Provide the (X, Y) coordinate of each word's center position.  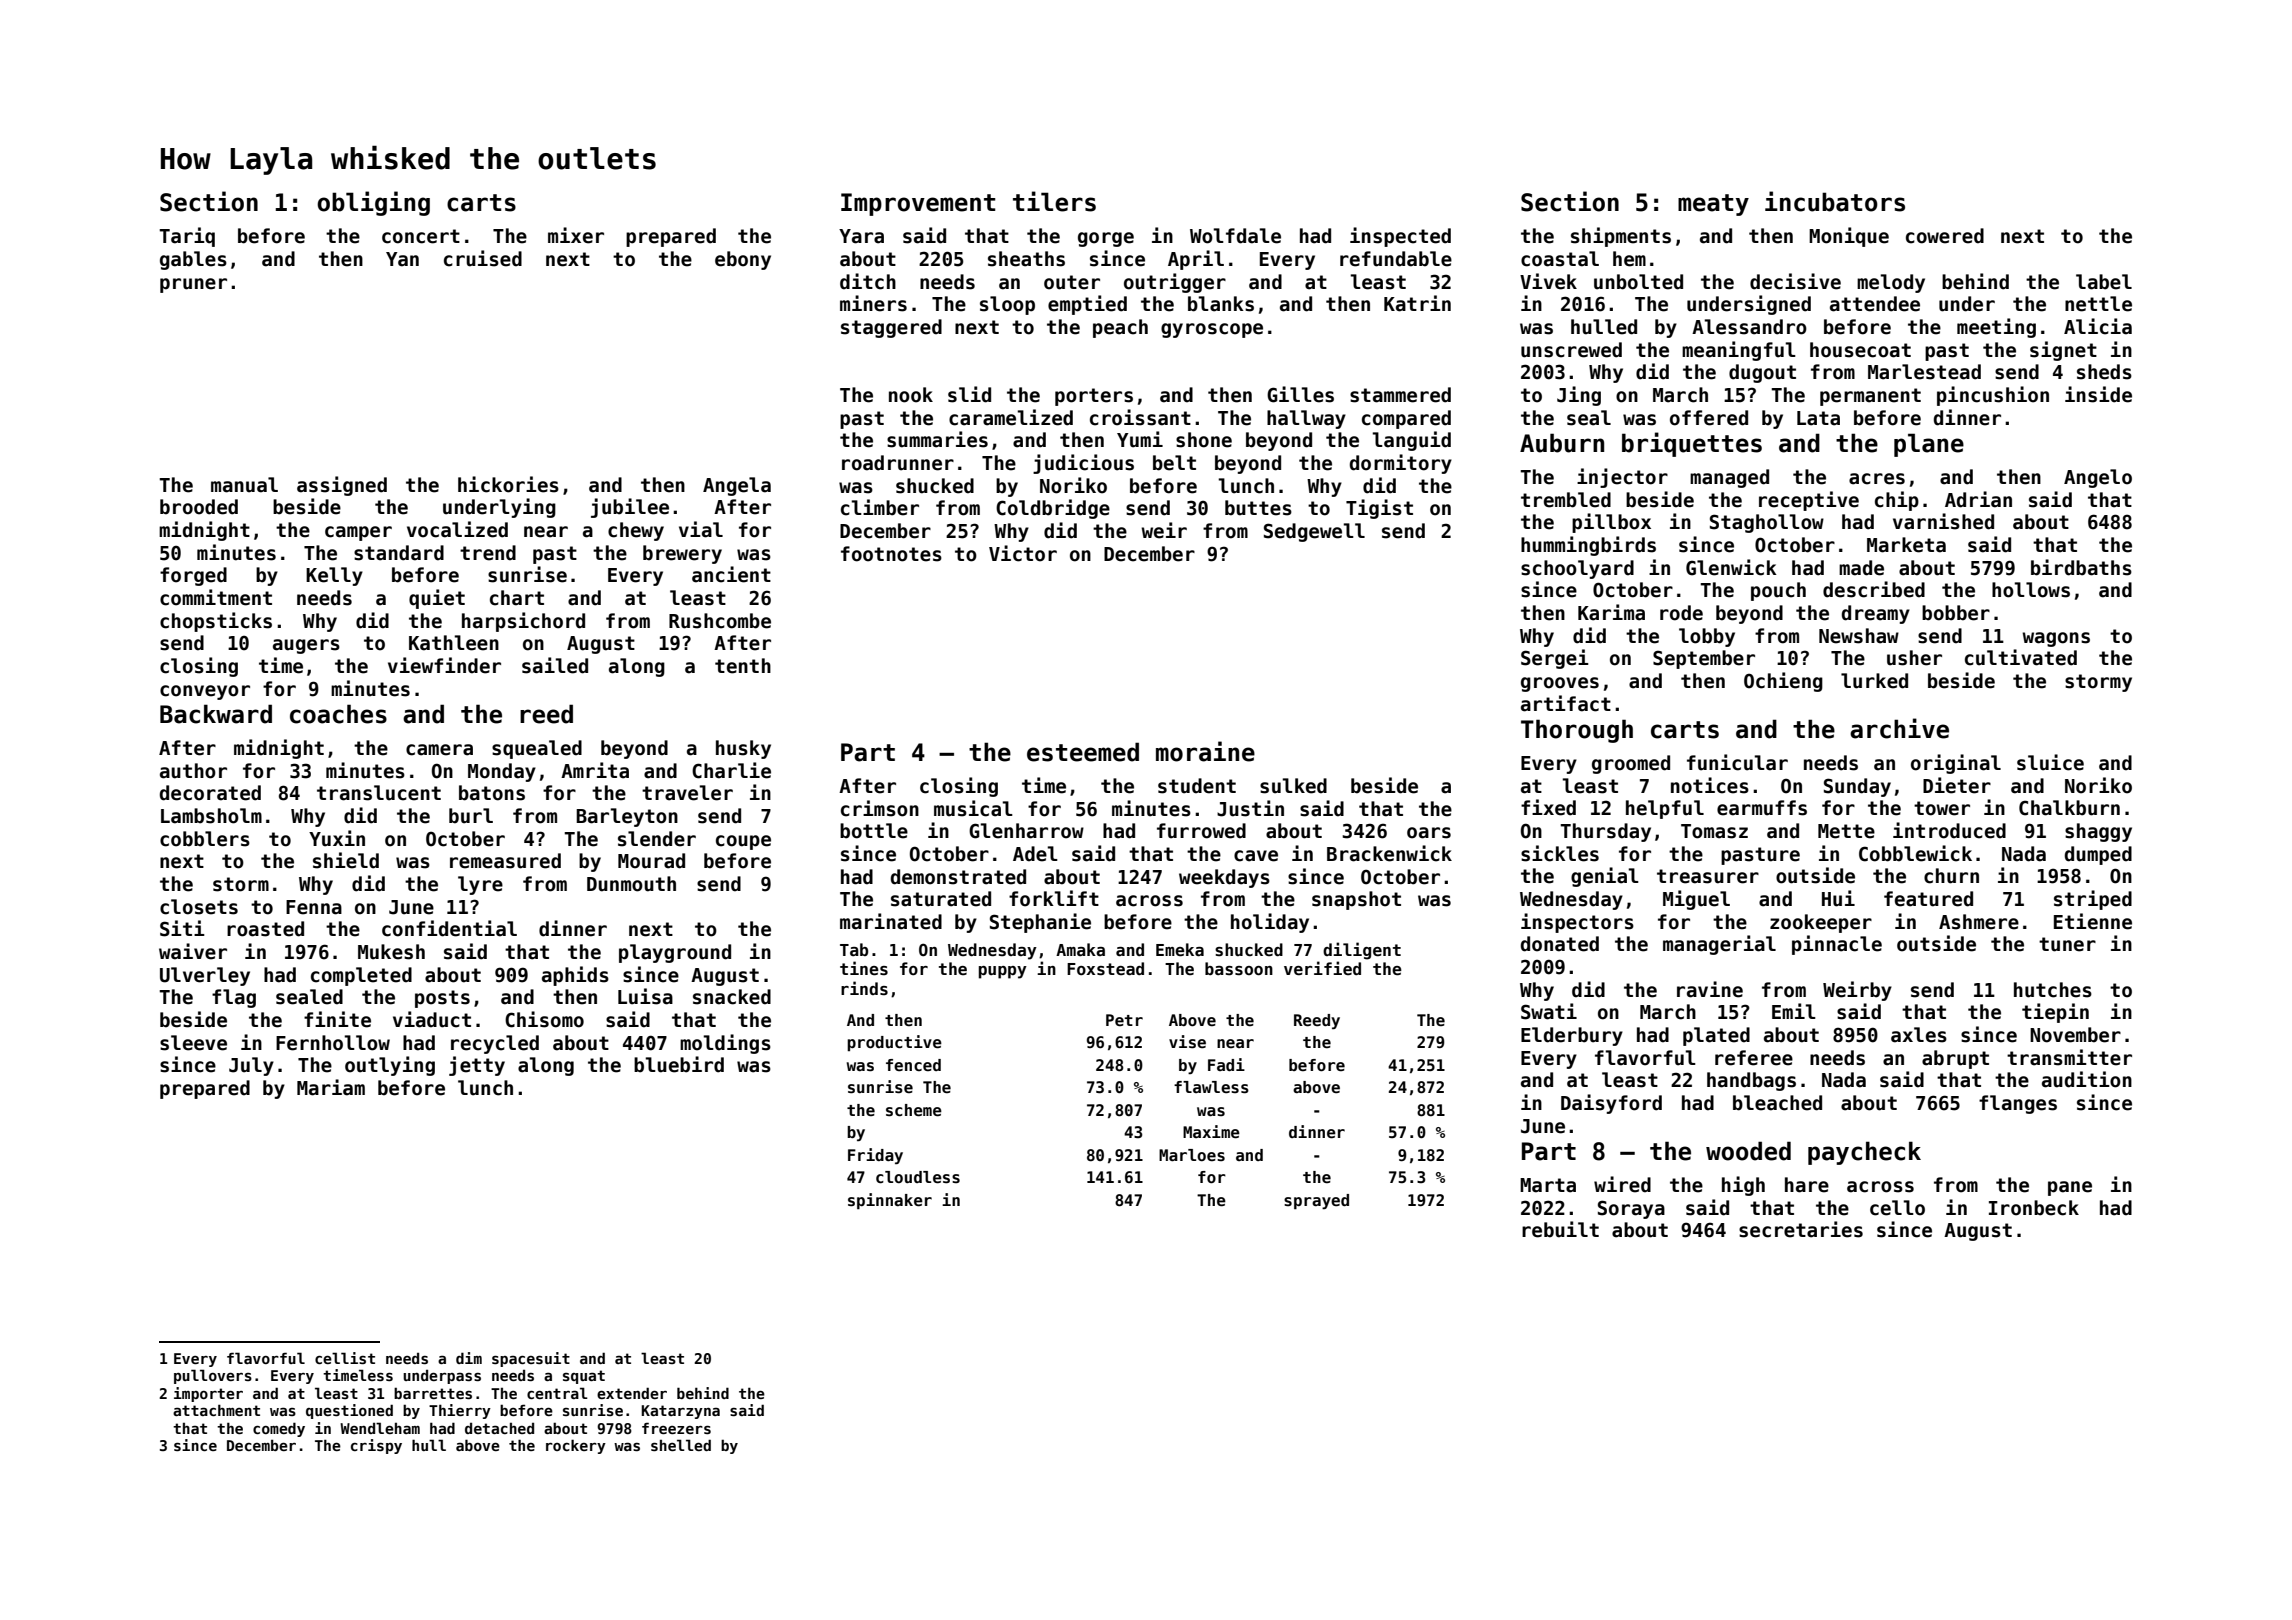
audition (2087, 1079)
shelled (681, 1445)
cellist (345, 1358)
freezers (676, 1428)
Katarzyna (680, 1412)
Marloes (1192, 1155)
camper (358, 533)
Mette (1846, 831)
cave (1256, 856)
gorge (1106, 239)
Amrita (595, 770)
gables (193, 260)
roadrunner (898, 463)
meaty (1713, 205)
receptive (1809, 501)
